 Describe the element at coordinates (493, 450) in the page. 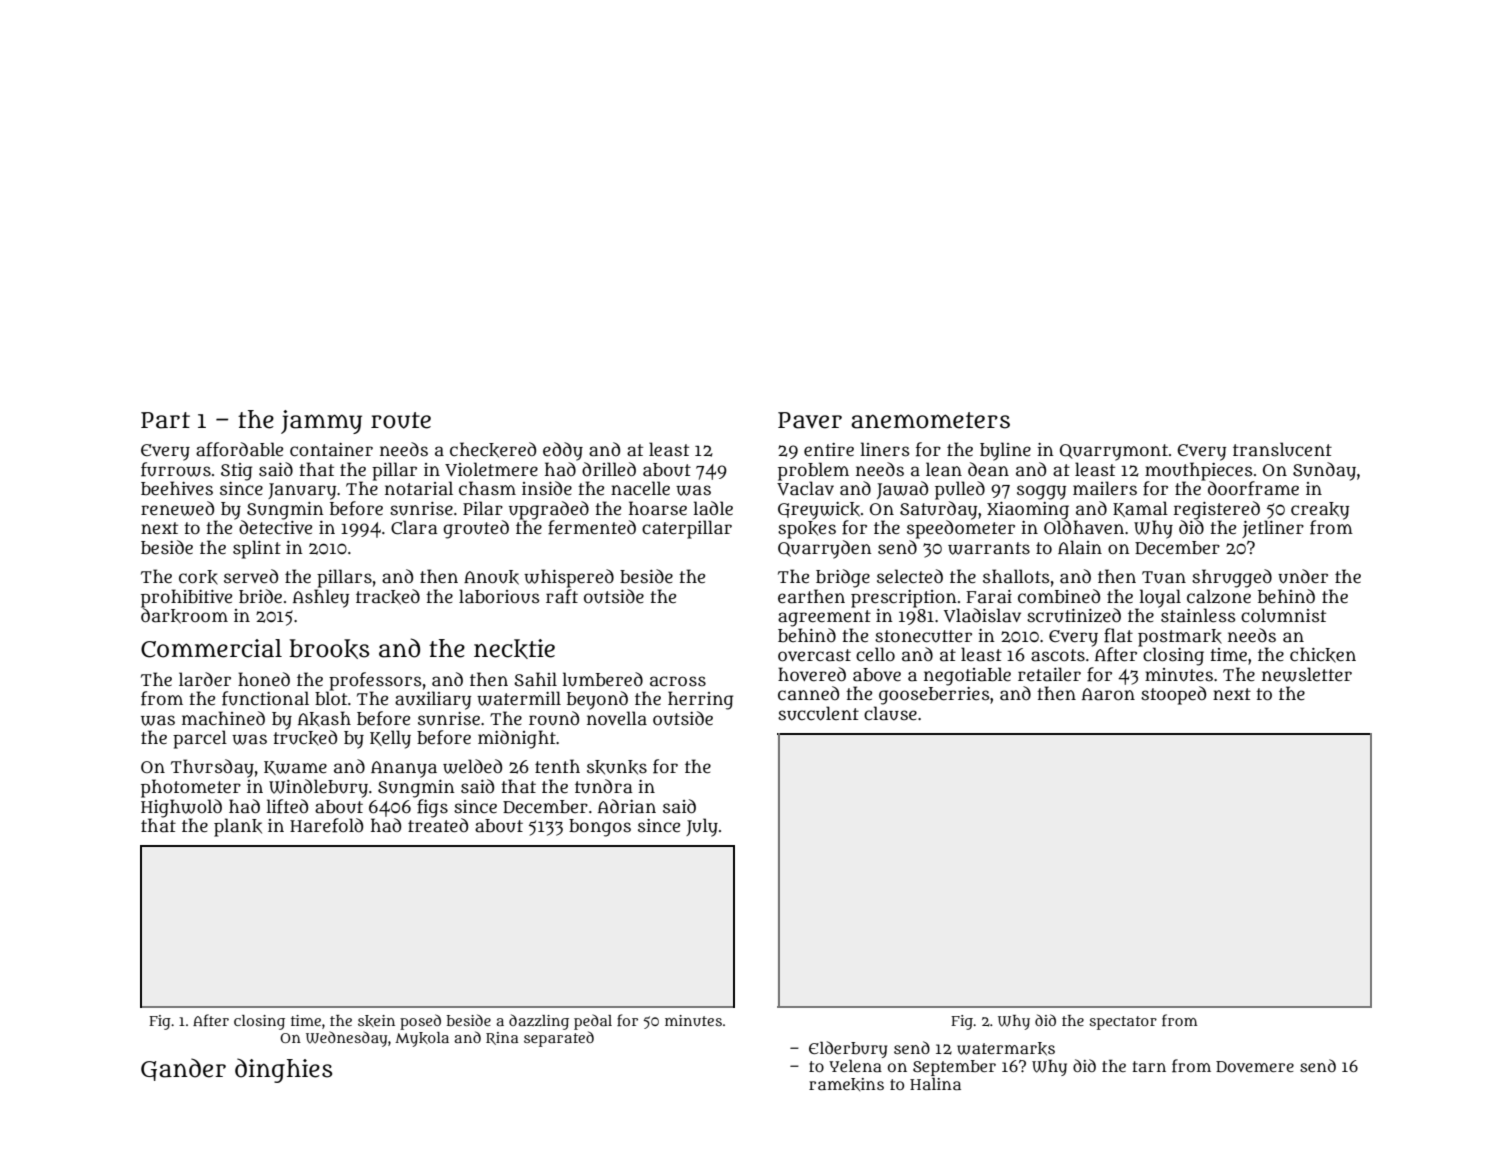

I see `checkered` at that location.
